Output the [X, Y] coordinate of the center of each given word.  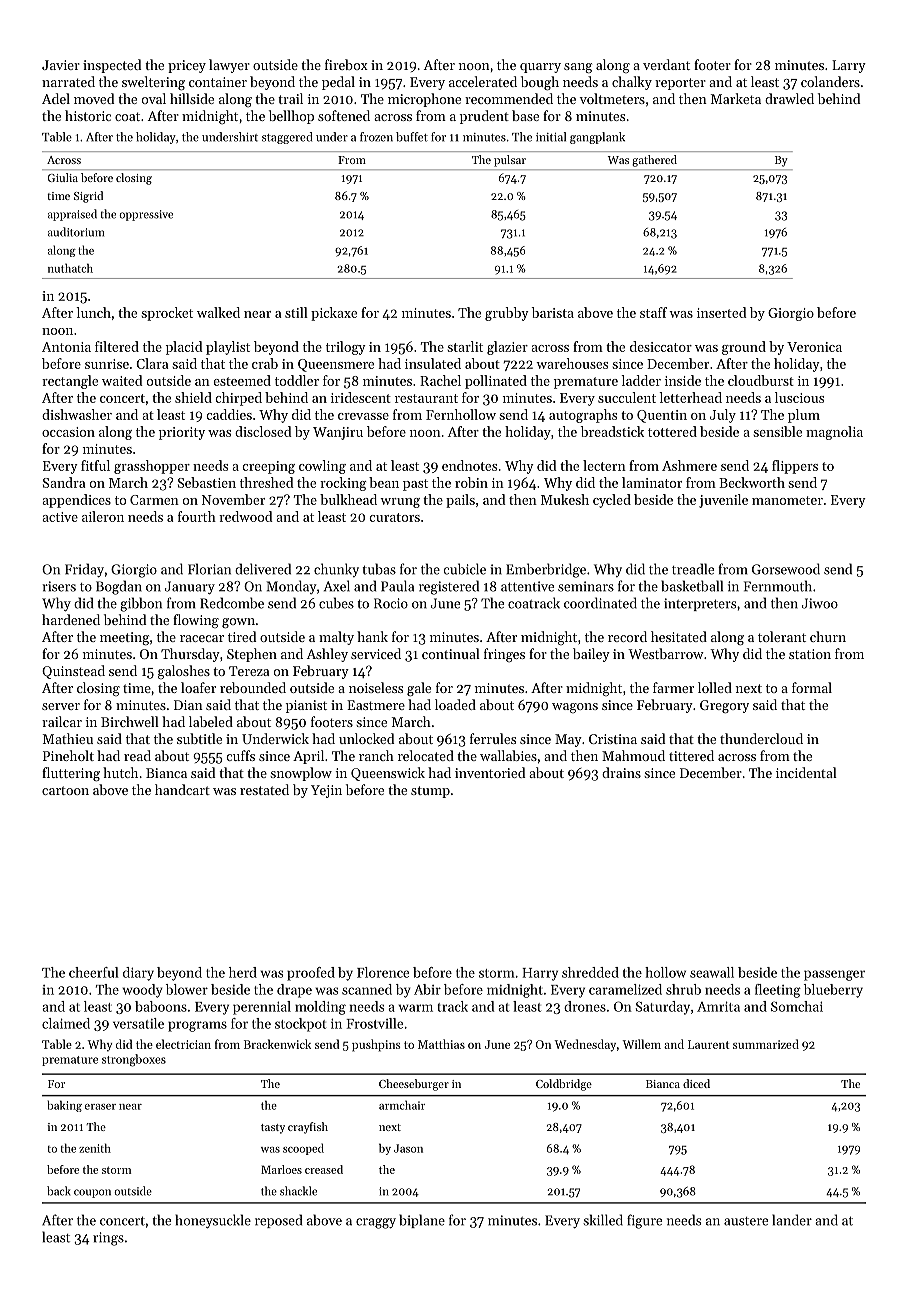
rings [108, 1239]
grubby [507, 314]
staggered [287, 138]
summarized [766, 1044]
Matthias [441, 1044]
